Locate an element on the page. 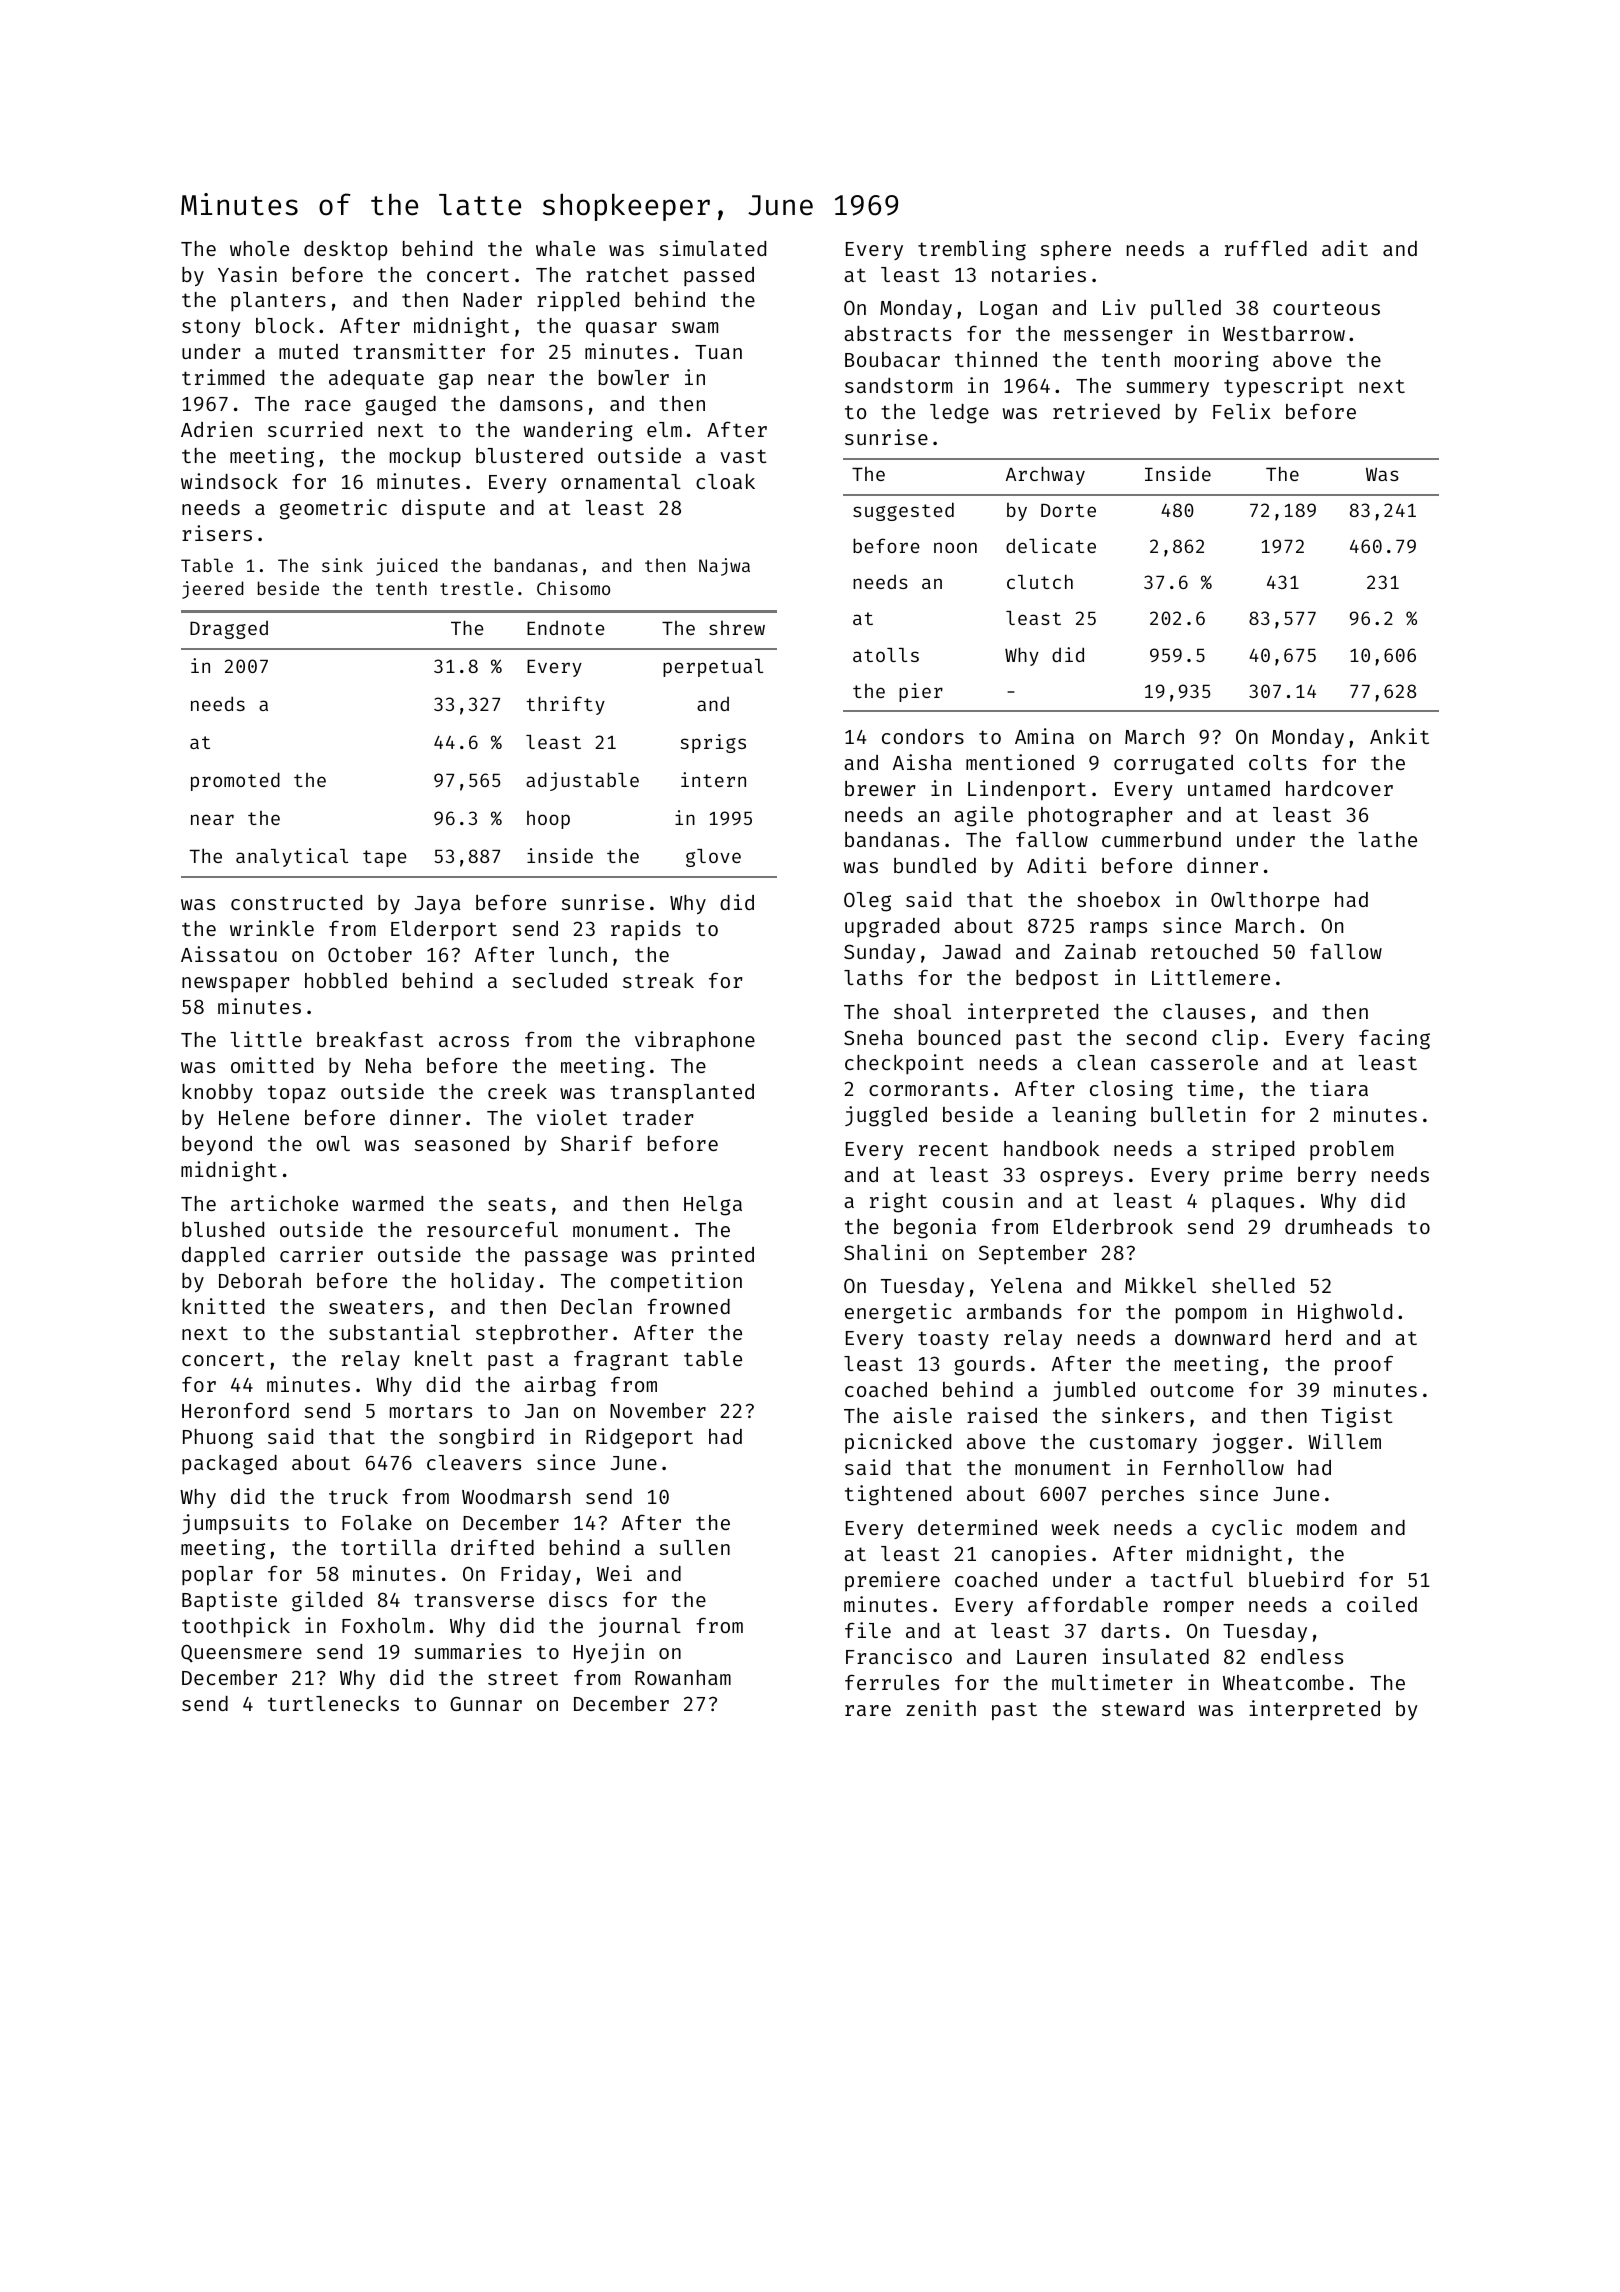 The width and height of the document is (1620, 2292). Queensmere is located at coordinates (241, 1653).
